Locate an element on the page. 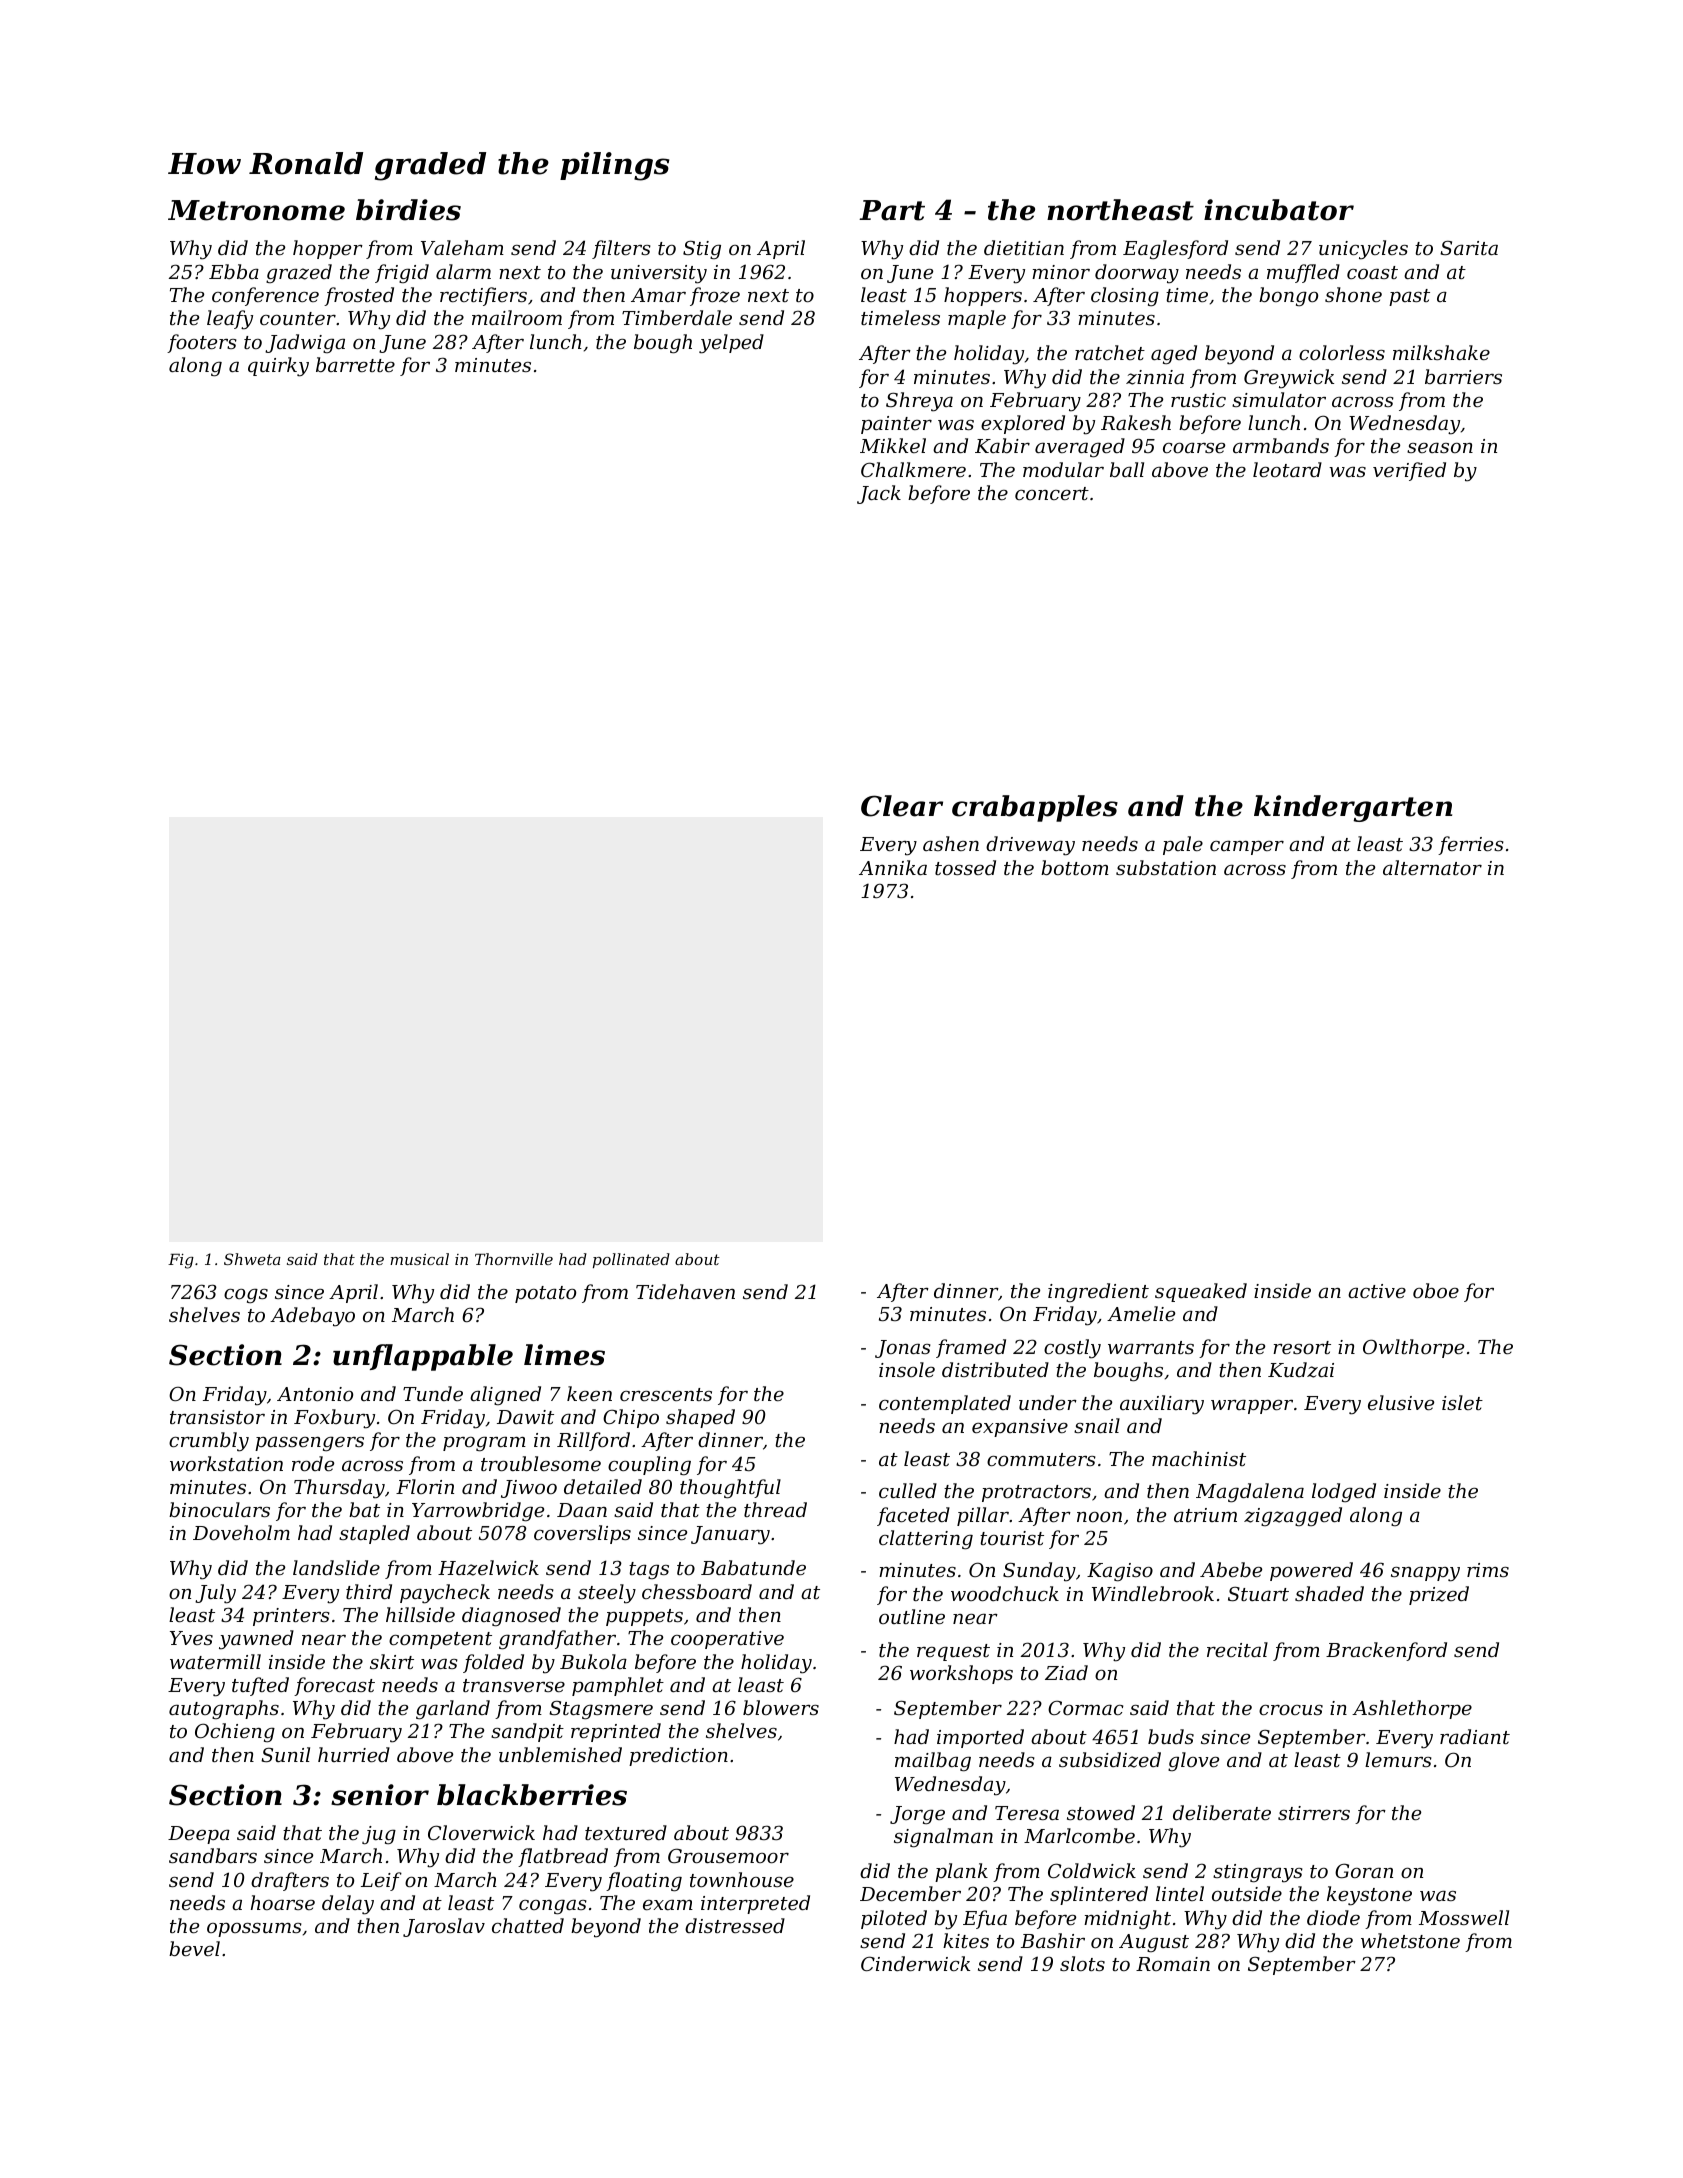  zigzagged is located at coordinates (1293, 1517).
